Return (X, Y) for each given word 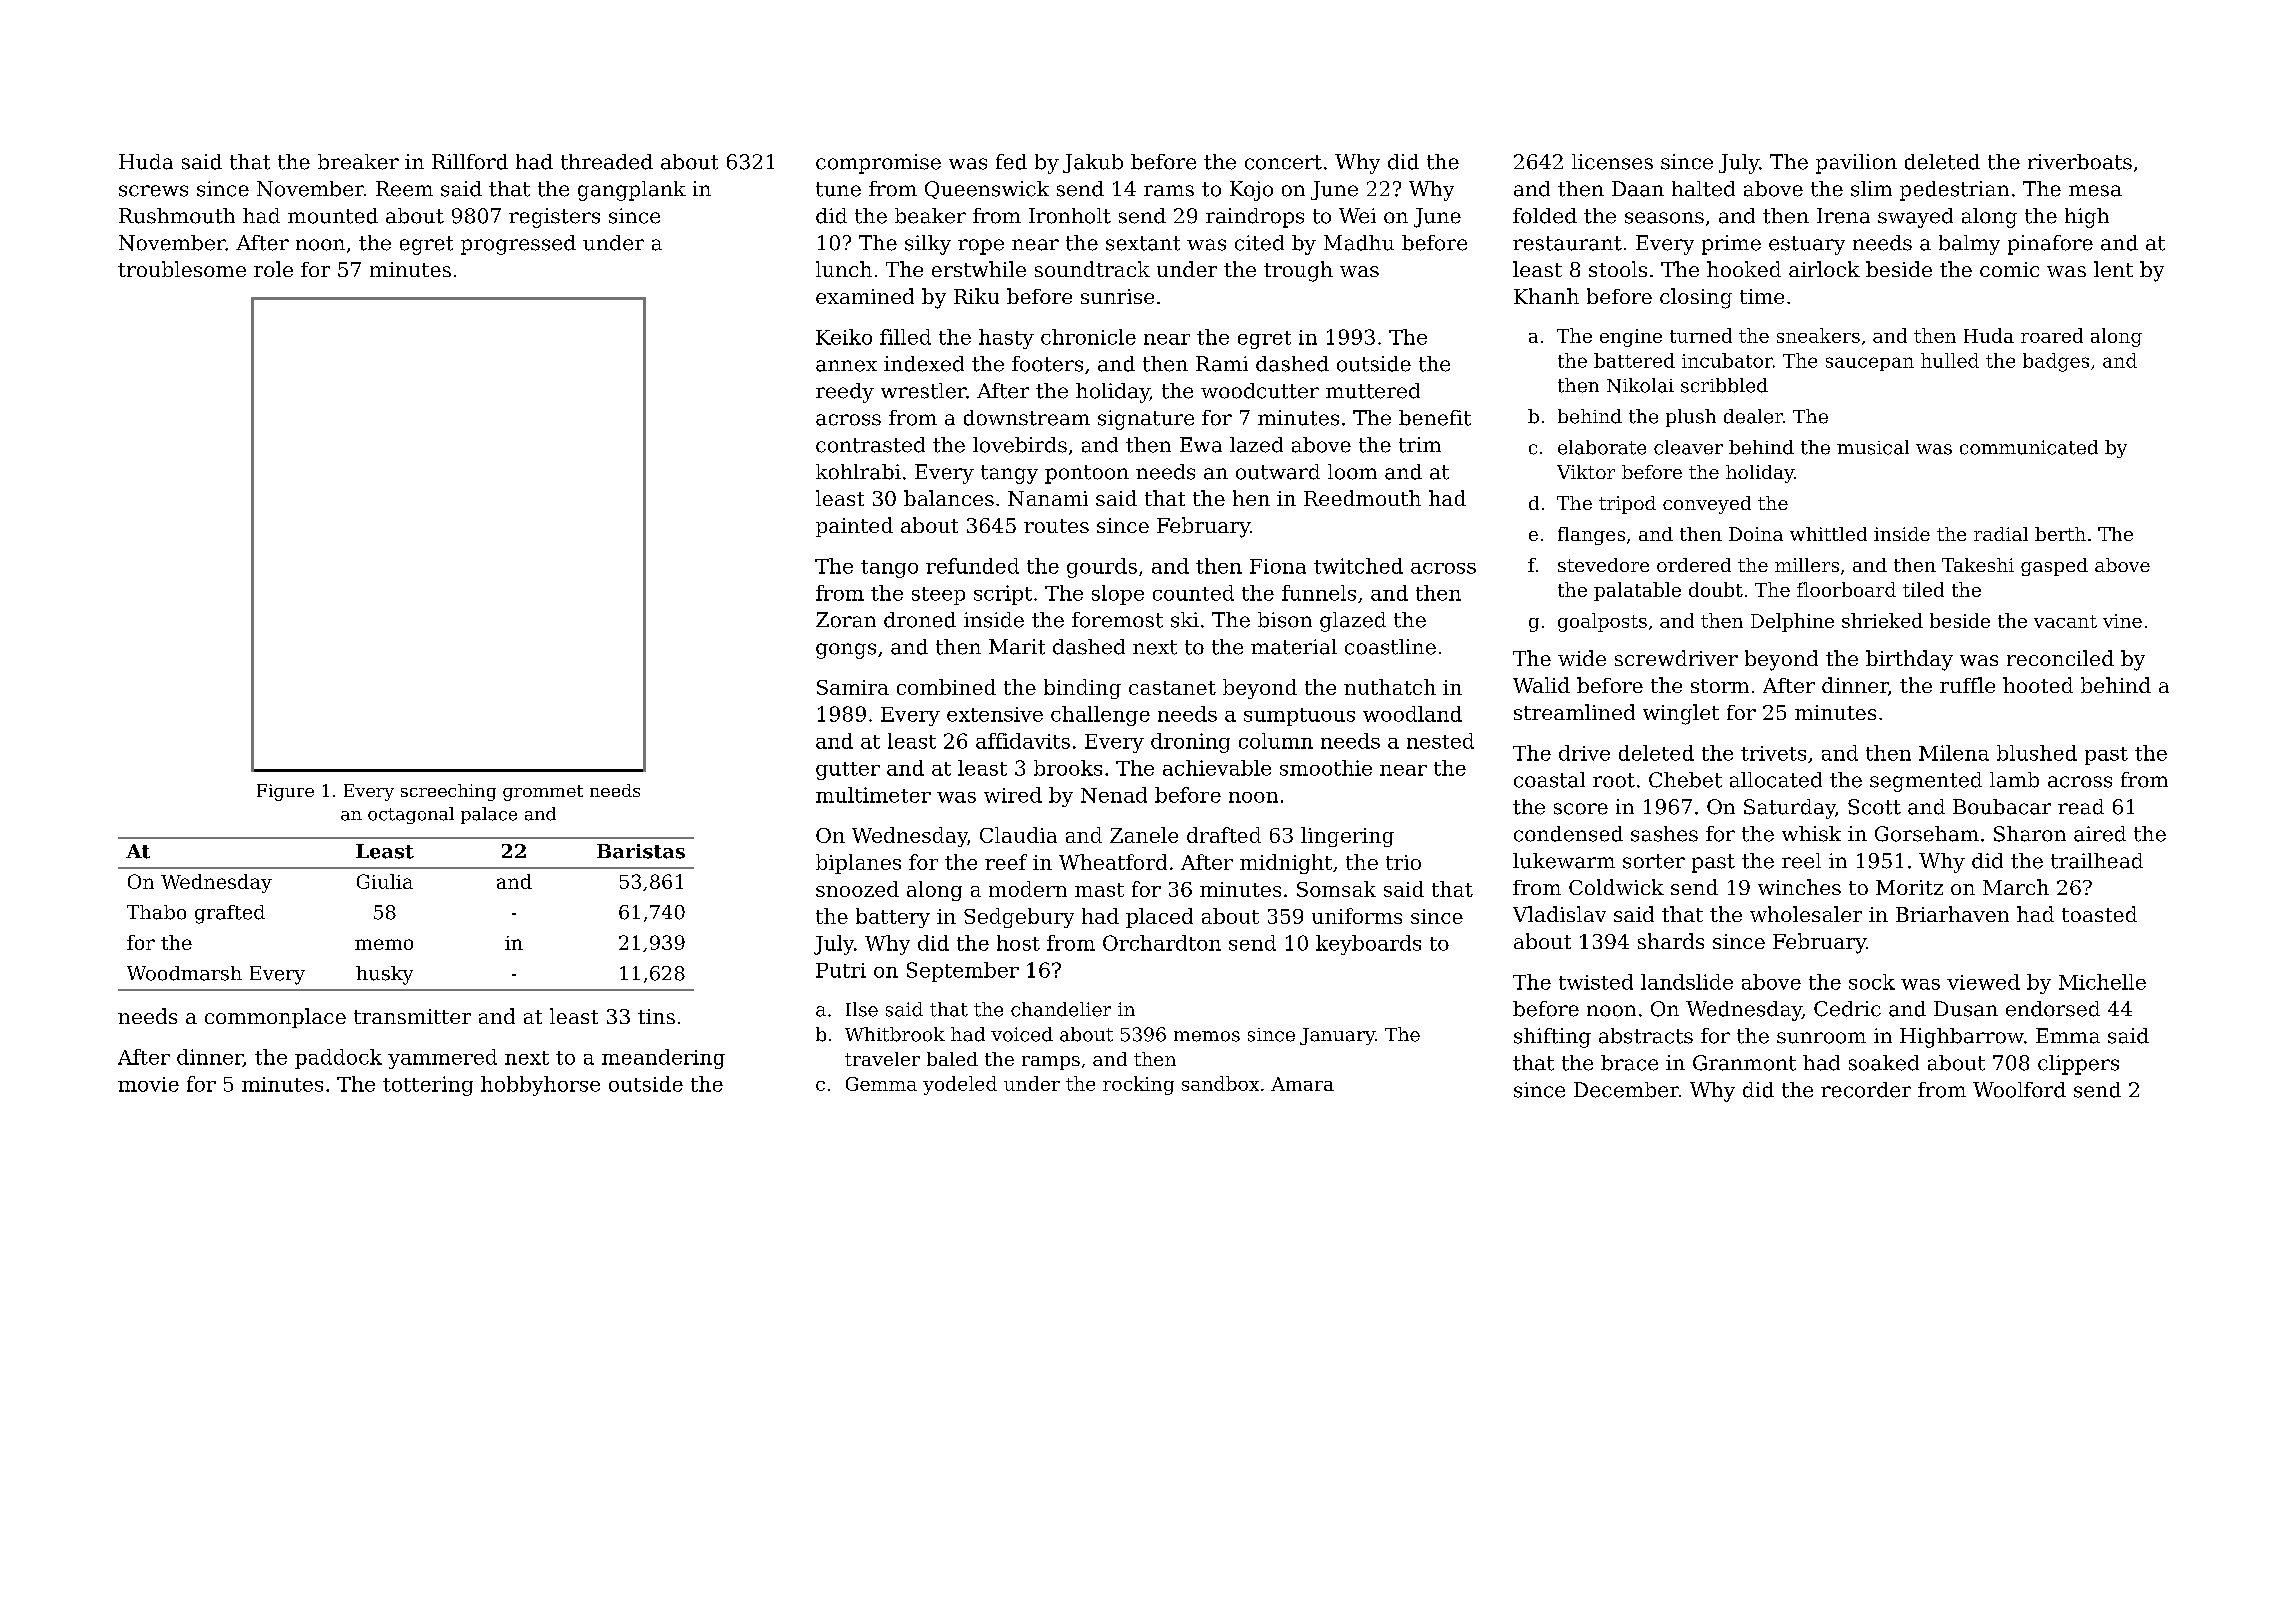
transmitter (412, 1016)
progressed (518, 245)
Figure (285, 792)
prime (1731, 245)
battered (1634, 360)
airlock (1824, 269)
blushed (2037, 753)
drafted (1224, 835)
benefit (1435, 418)
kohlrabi (858, 472)
